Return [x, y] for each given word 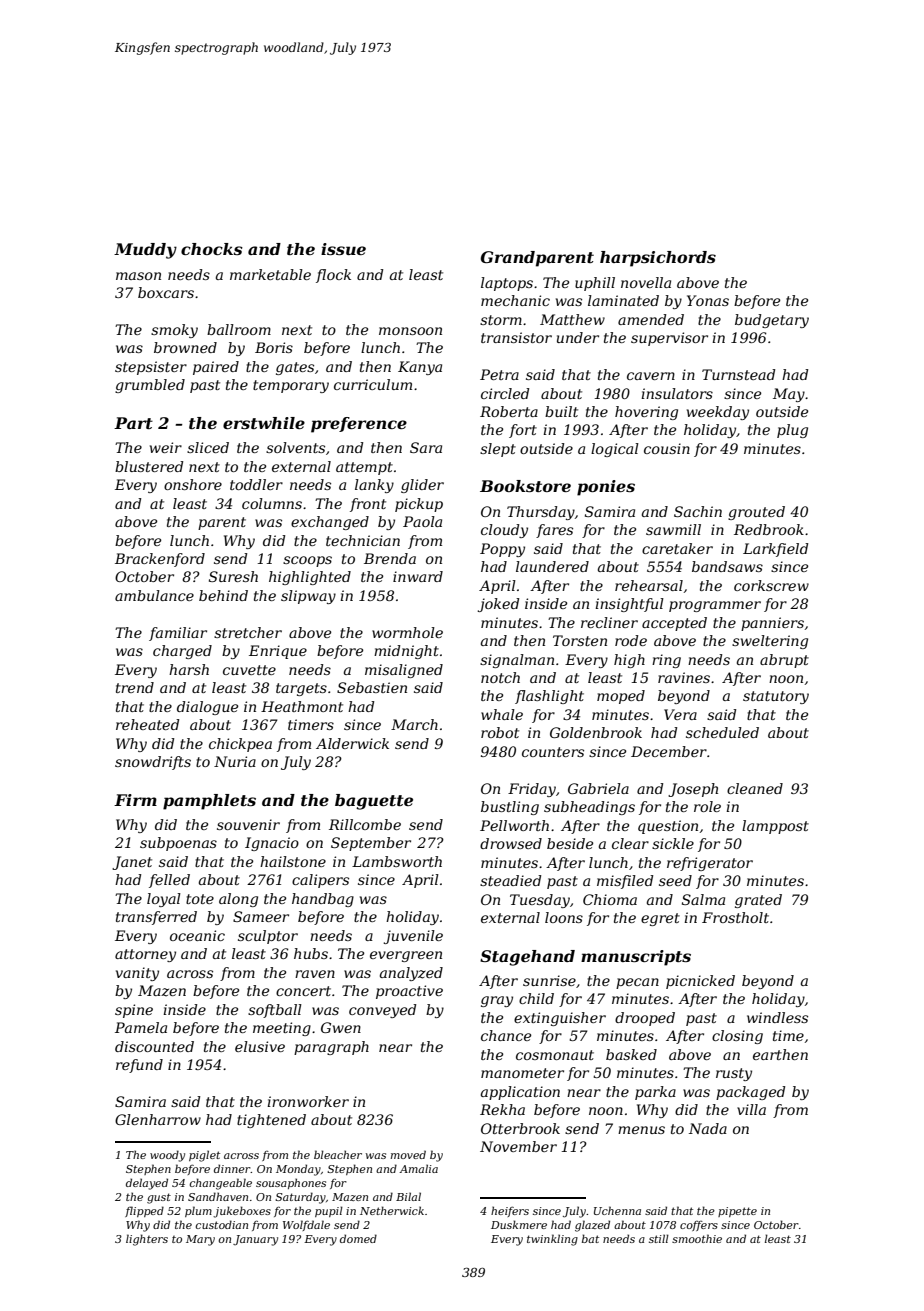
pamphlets [209, 802]
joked [498, 605]
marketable [270, 274]
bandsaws [727, 566]
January [255, 1240]
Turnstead [738, 374]
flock [333, 276]
